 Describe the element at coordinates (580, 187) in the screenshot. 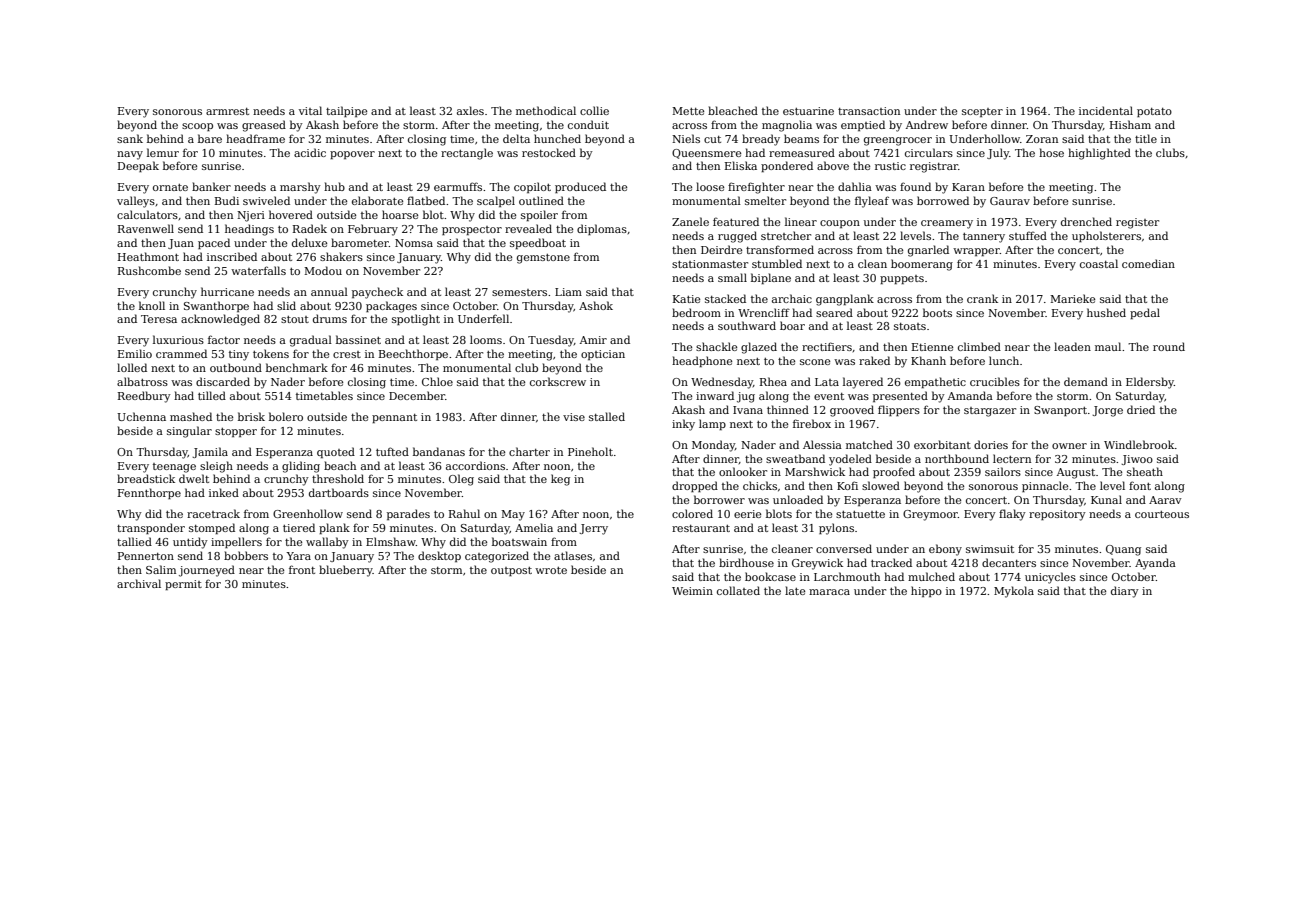

I see `produced` at that location.
